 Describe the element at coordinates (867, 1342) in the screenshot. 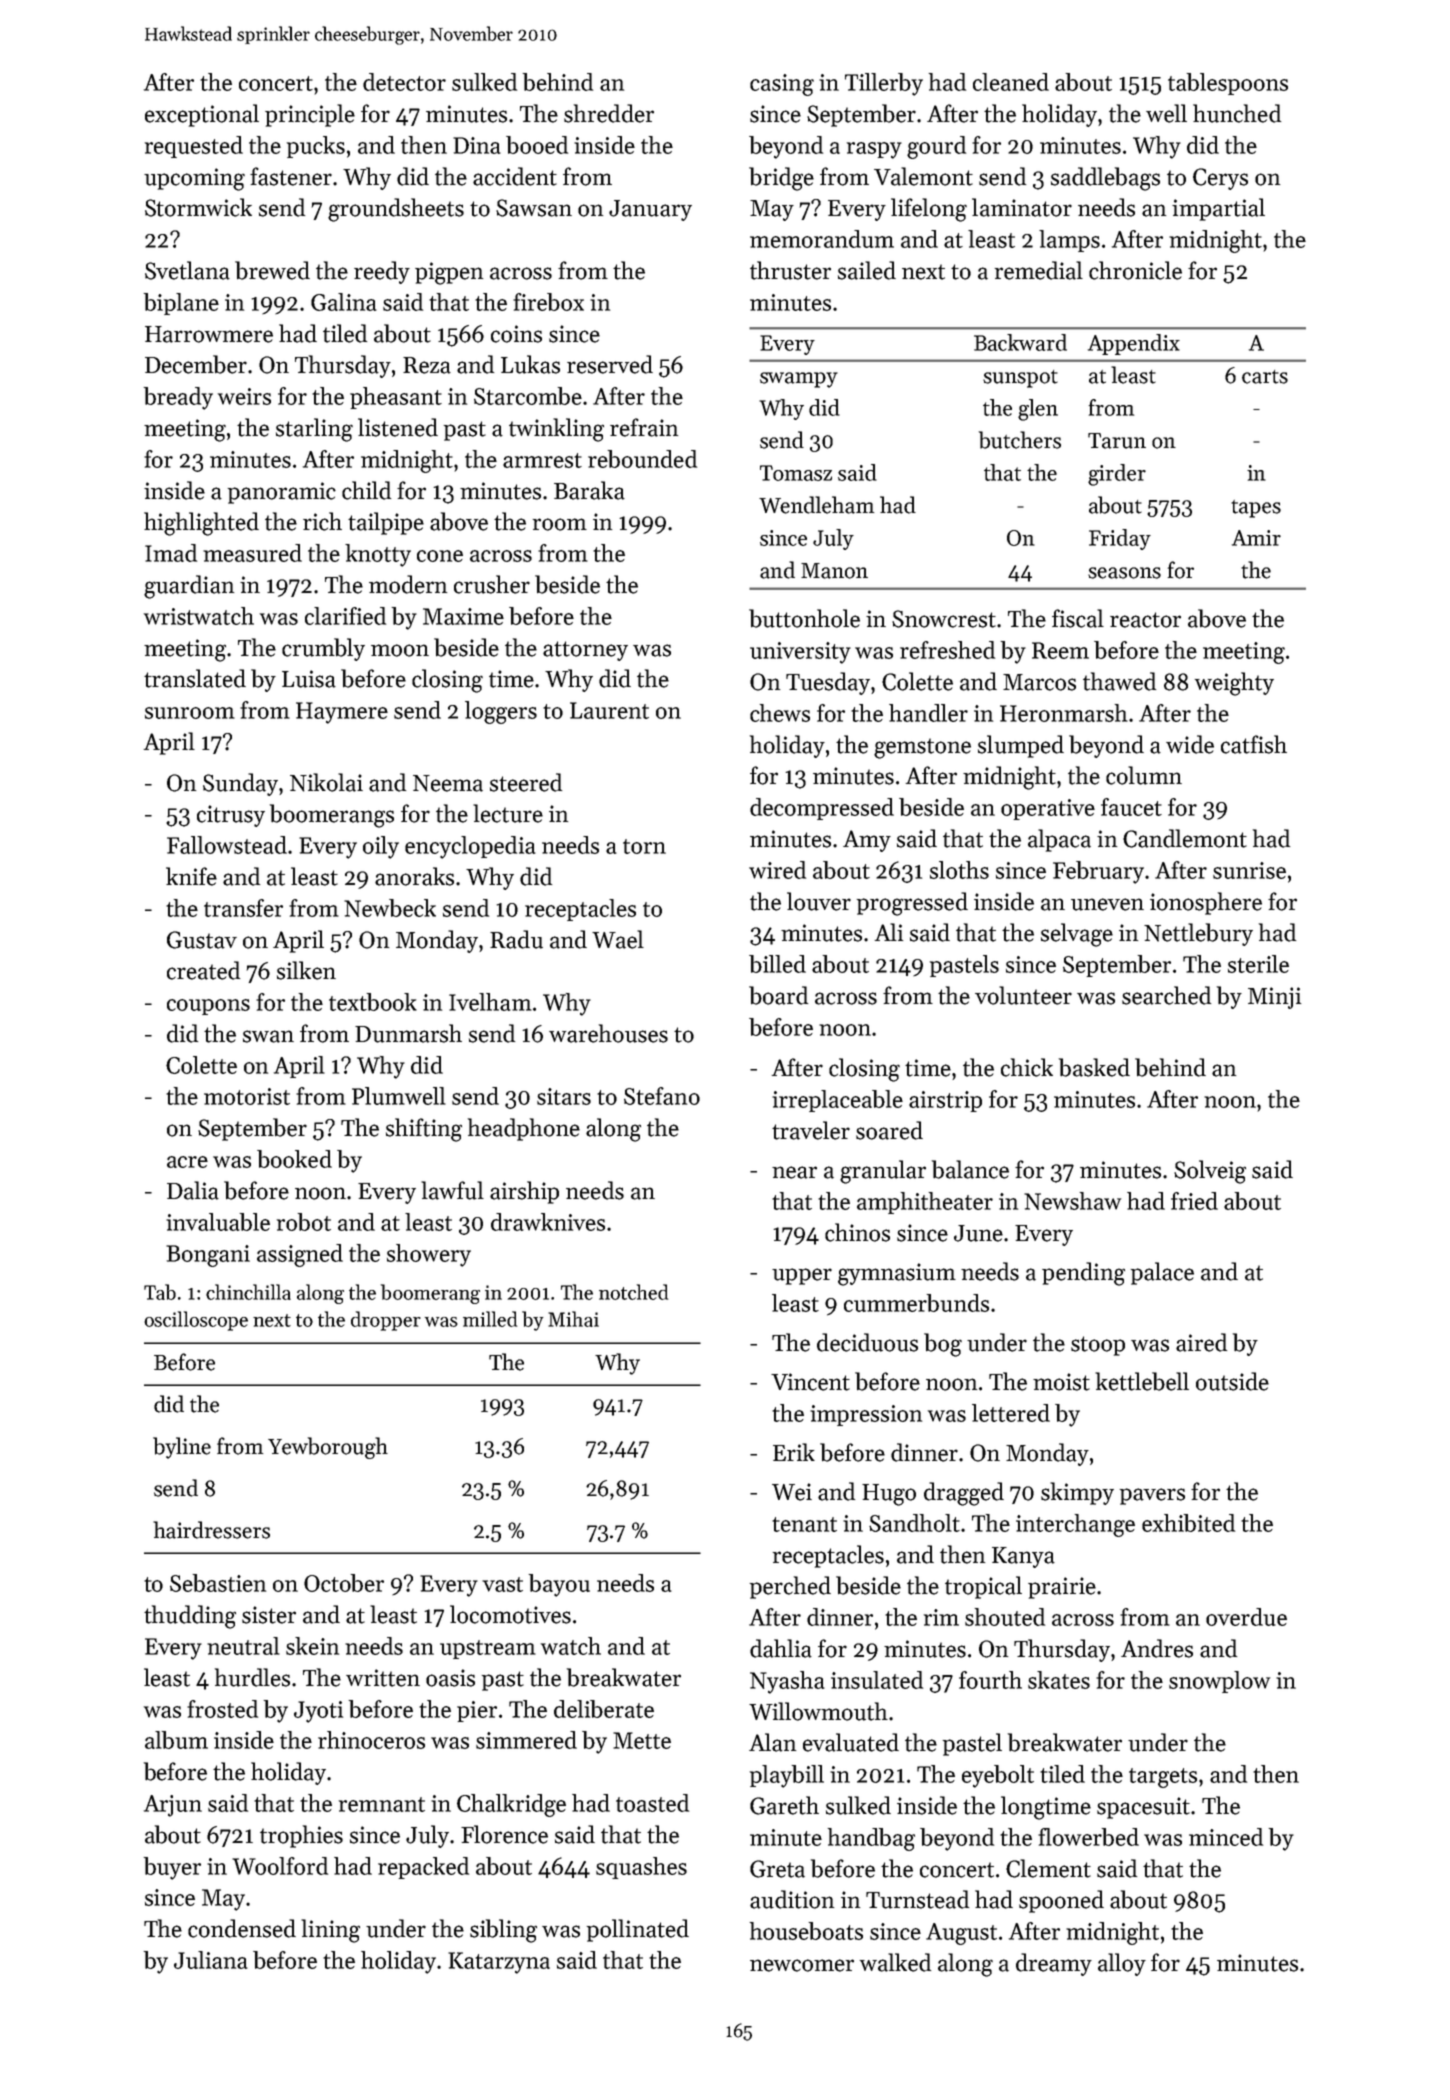

I see `deciduous` at that location.
